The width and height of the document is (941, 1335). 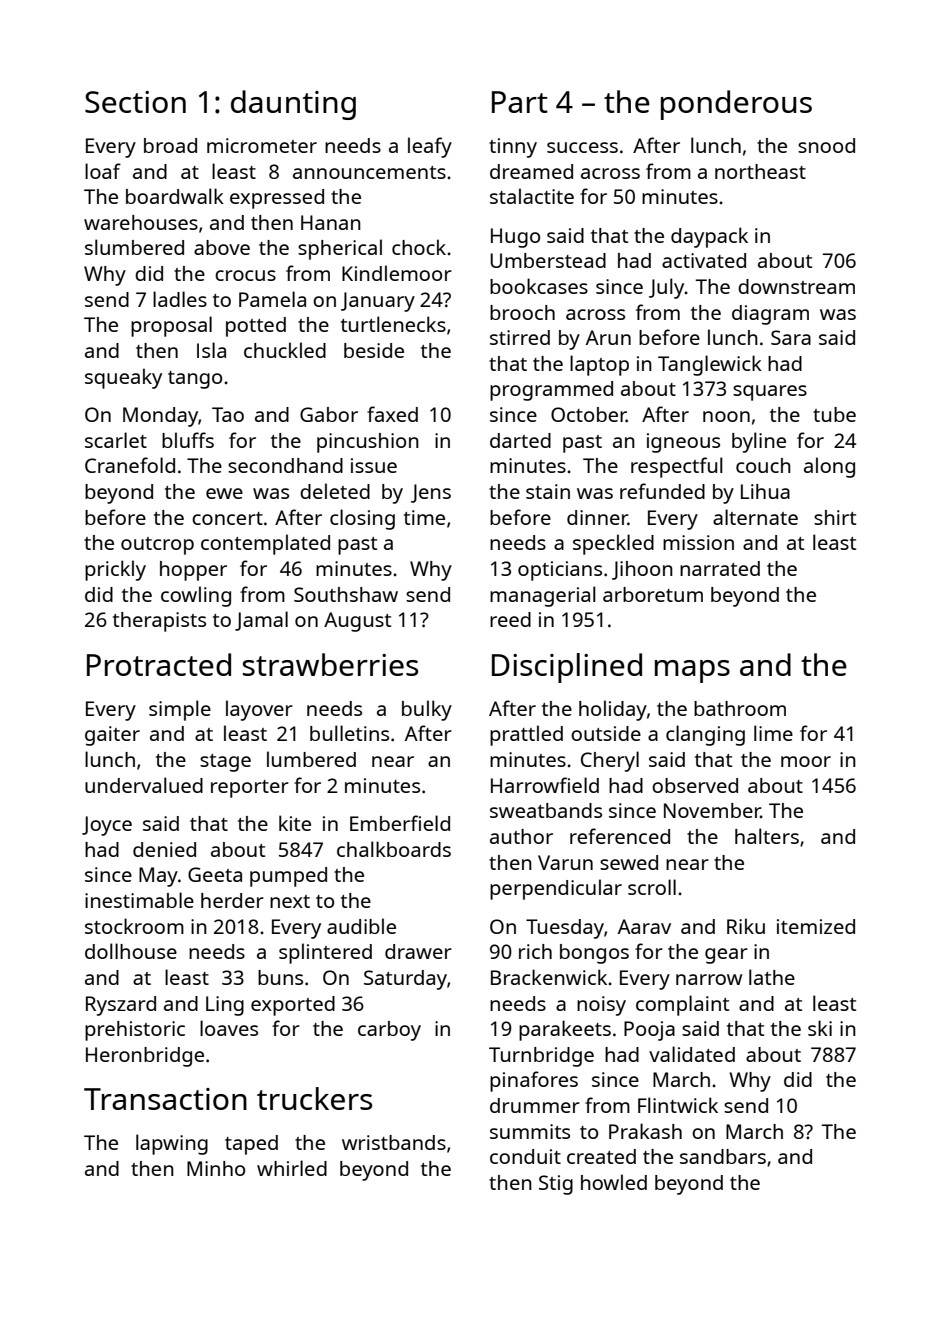 What do you see at coordinates (709, 979) in the document?
I see `narrow` at bounding box center [709, 979].
